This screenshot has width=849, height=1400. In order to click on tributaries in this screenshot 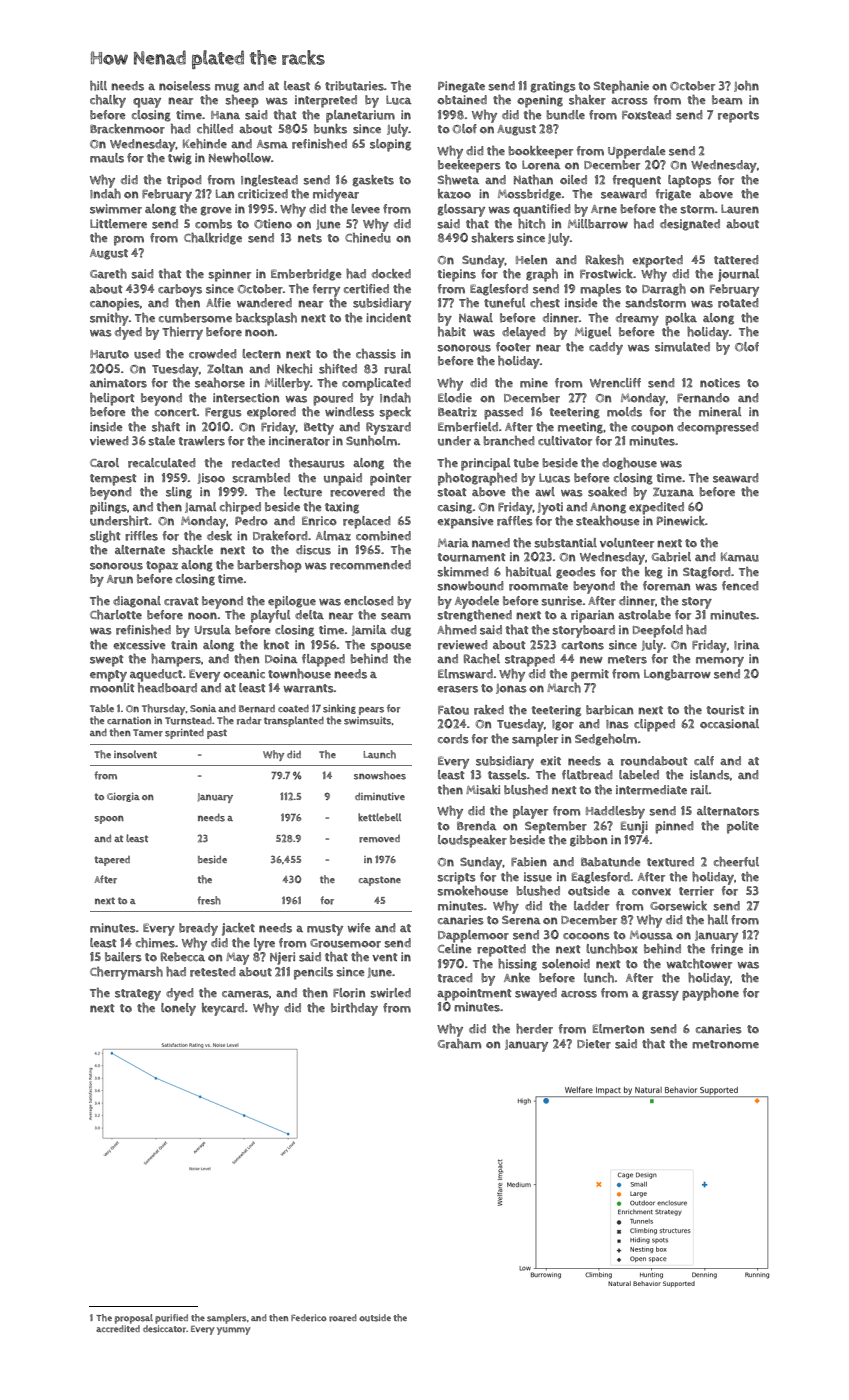, I will do `click(354, 86)`.
